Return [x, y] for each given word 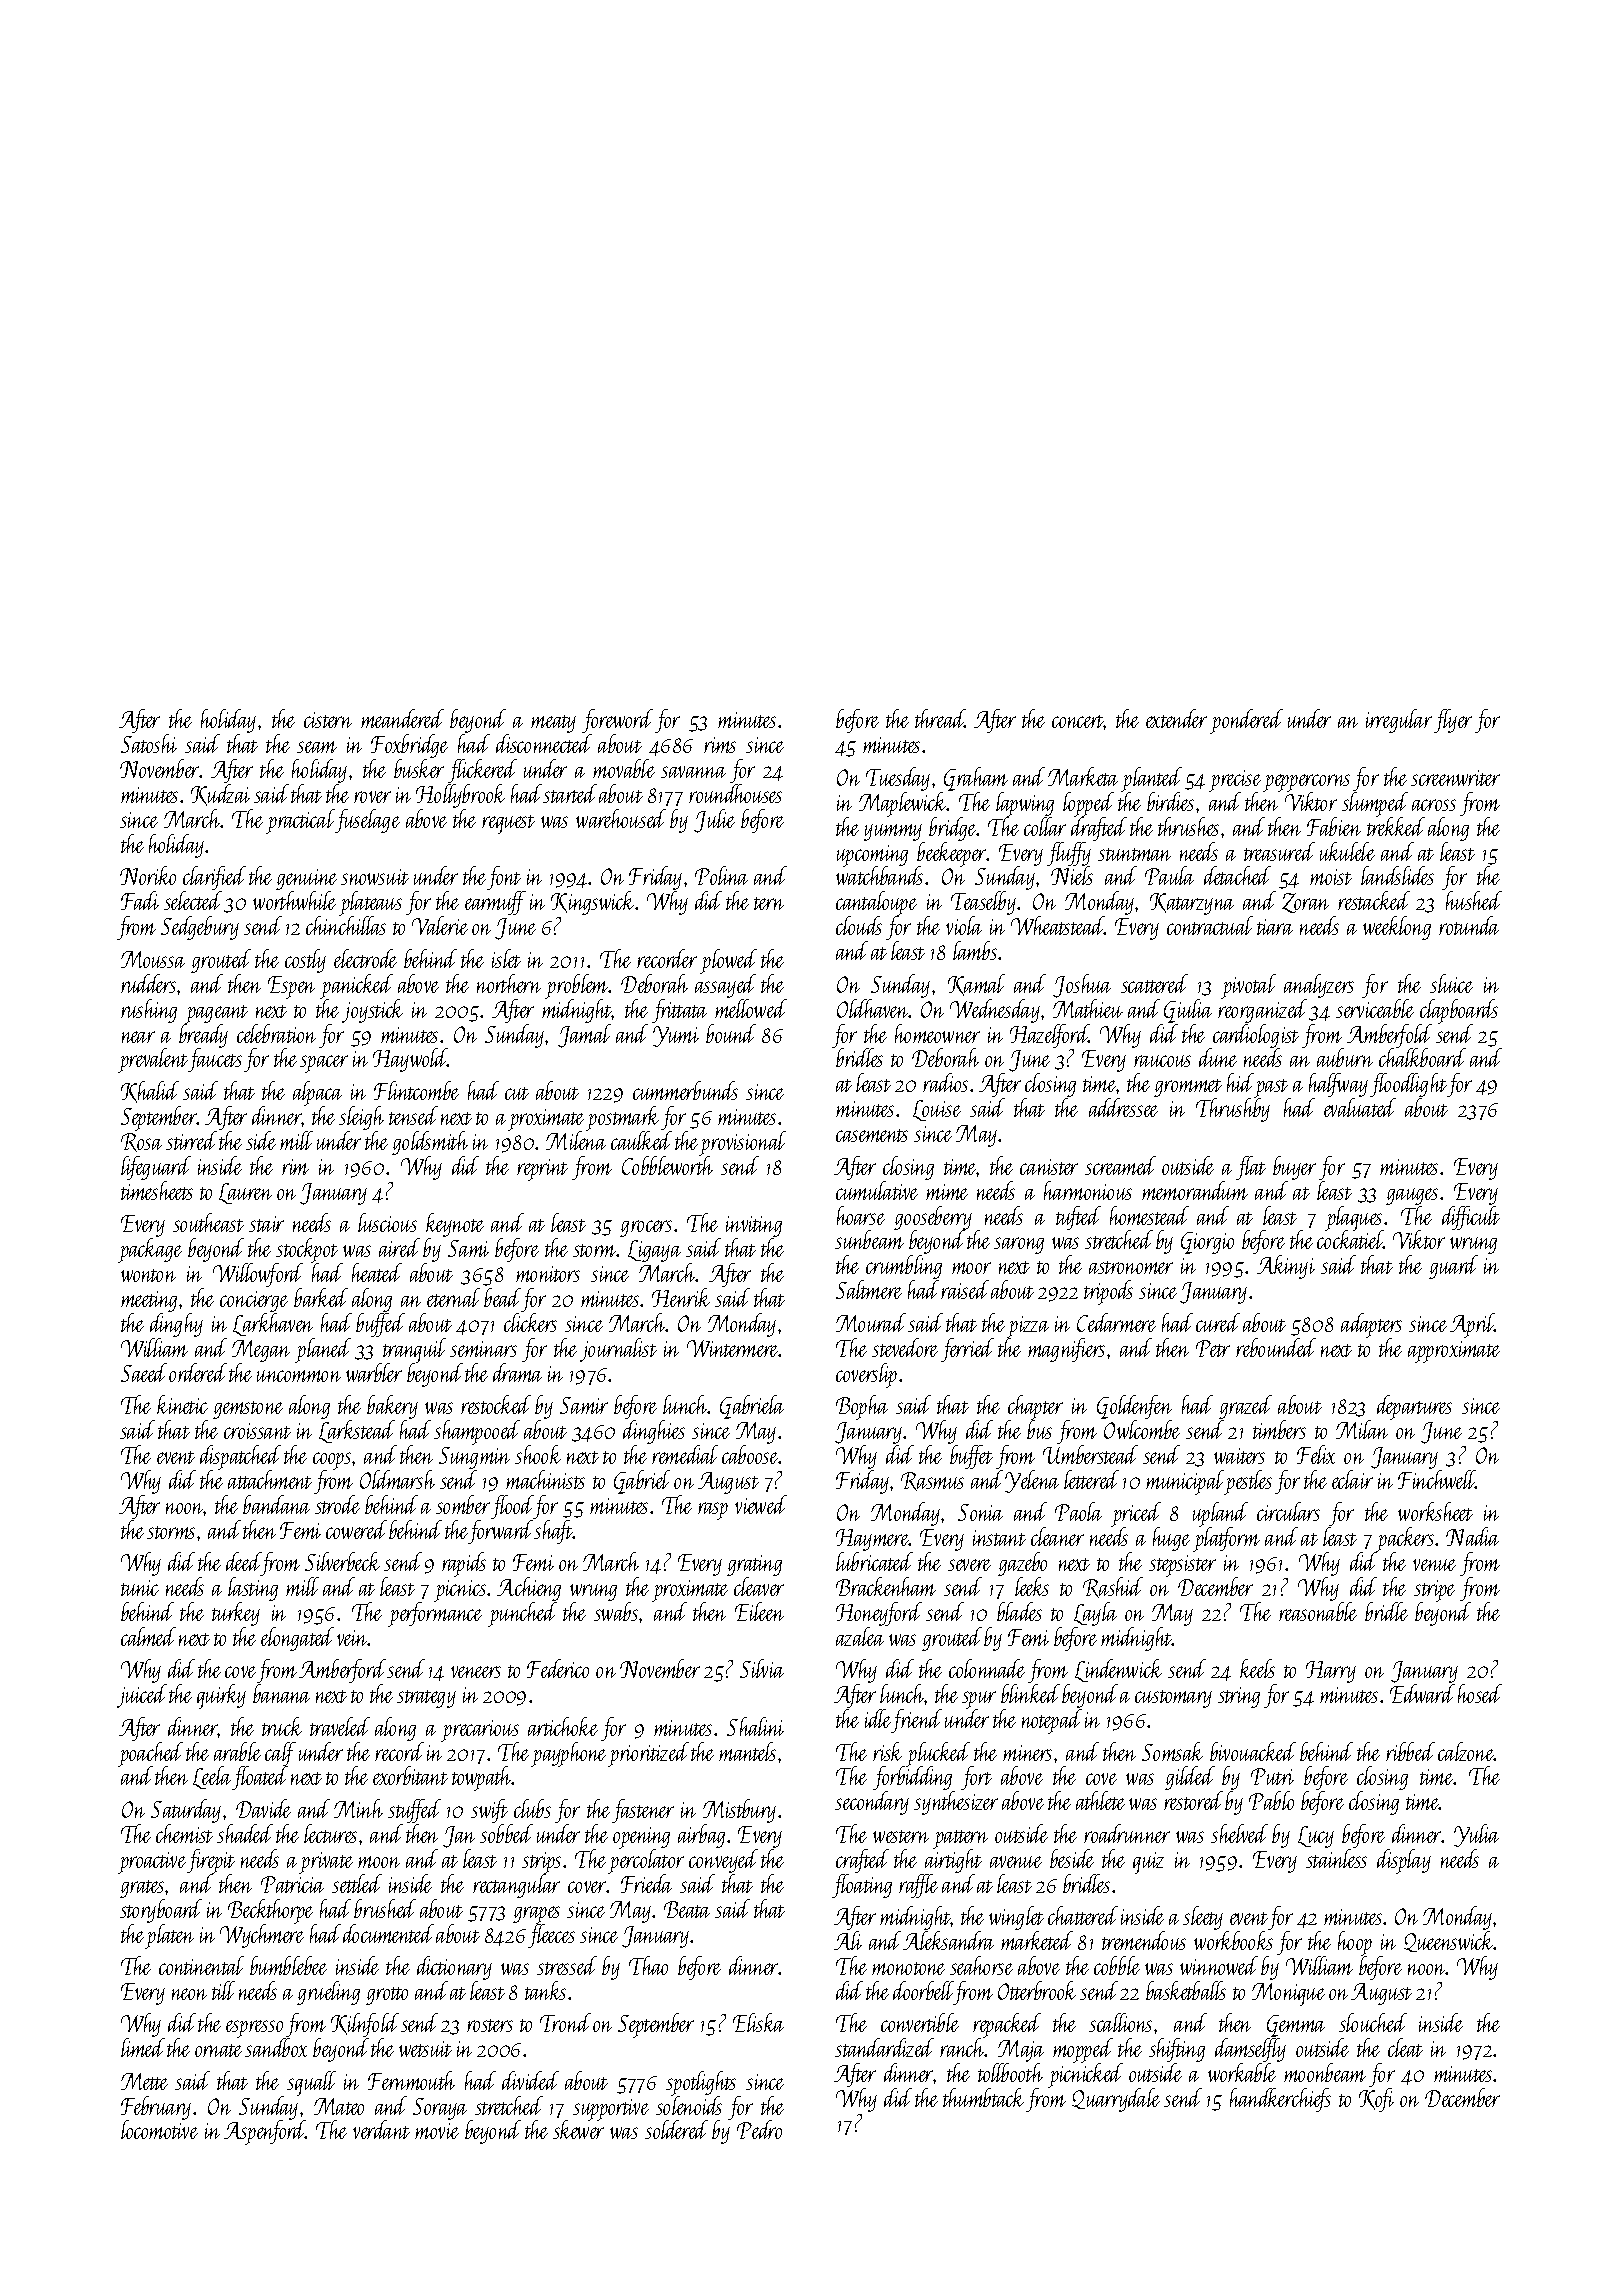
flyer [1453, 721]
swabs [616, 1611]
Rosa [141, 1142]
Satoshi [149, 743]
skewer [578, 2130]
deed [243, 1561]
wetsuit [425, 2049]
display [1404, 1861]
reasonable [1318, 1611]
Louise [937, 1110]
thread [940, 718]
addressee [1123, 1107]
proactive [152, 1863]
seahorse [981, 1965]
